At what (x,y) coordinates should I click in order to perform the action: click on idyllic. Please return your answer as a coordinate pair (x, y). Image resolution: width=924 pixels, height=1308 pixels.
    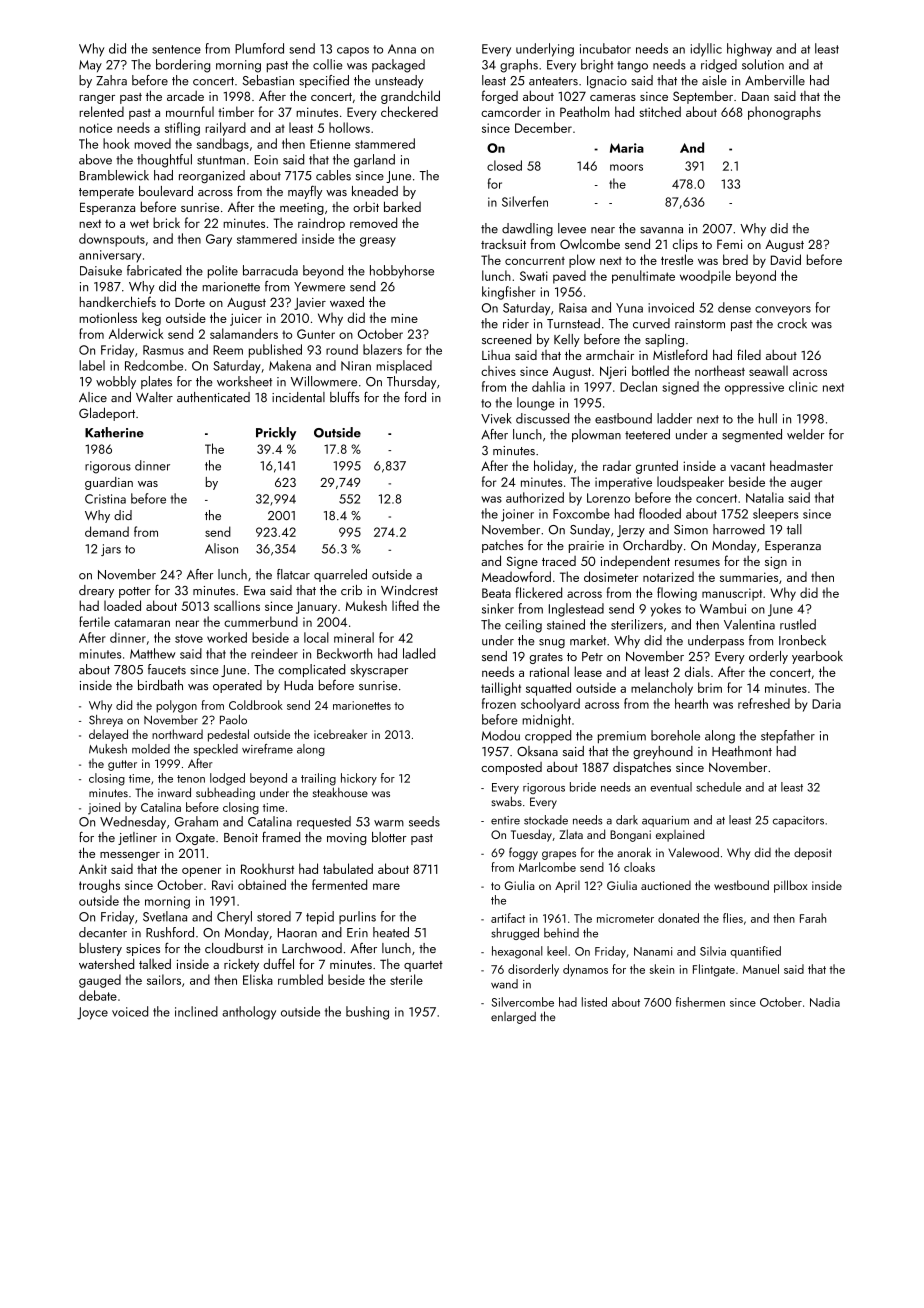
    Looking at the image, I should click on (706, 50).
